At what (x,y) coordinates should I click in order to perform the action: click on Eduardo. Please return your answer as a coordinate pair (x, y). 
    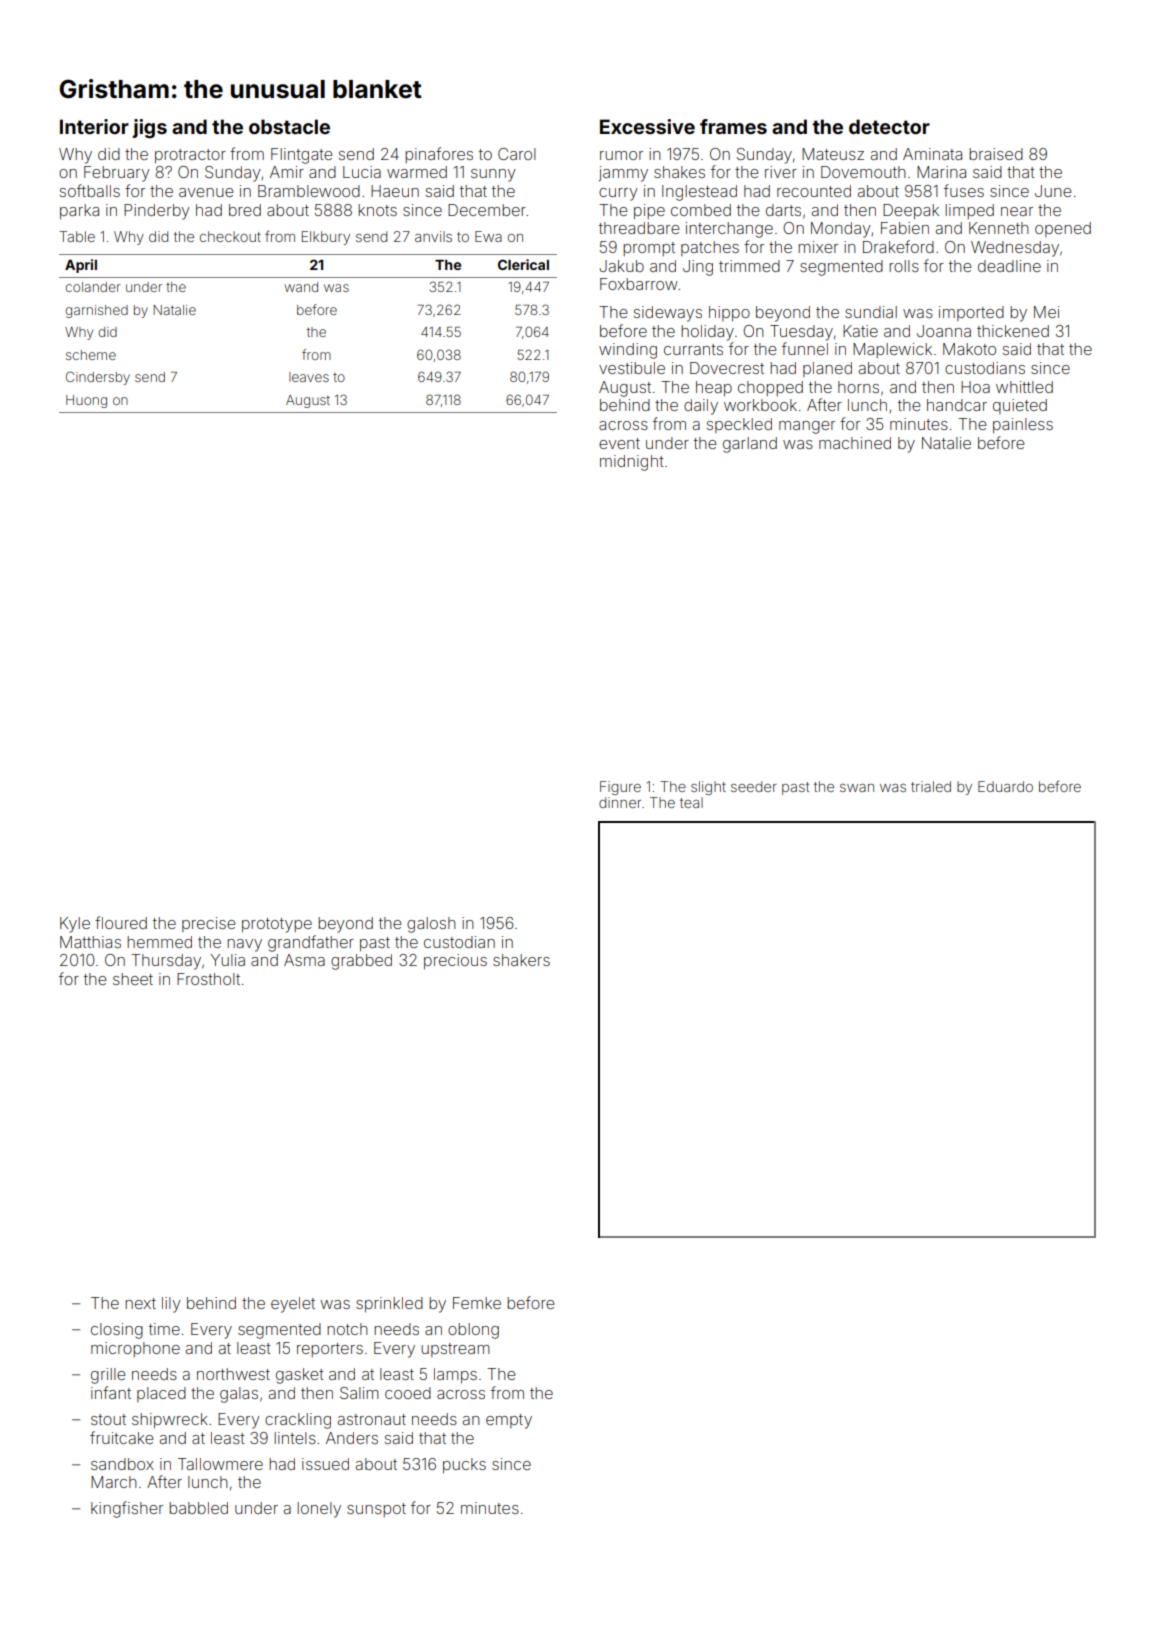
    Looking at the image, I should click on (1005, 786).
